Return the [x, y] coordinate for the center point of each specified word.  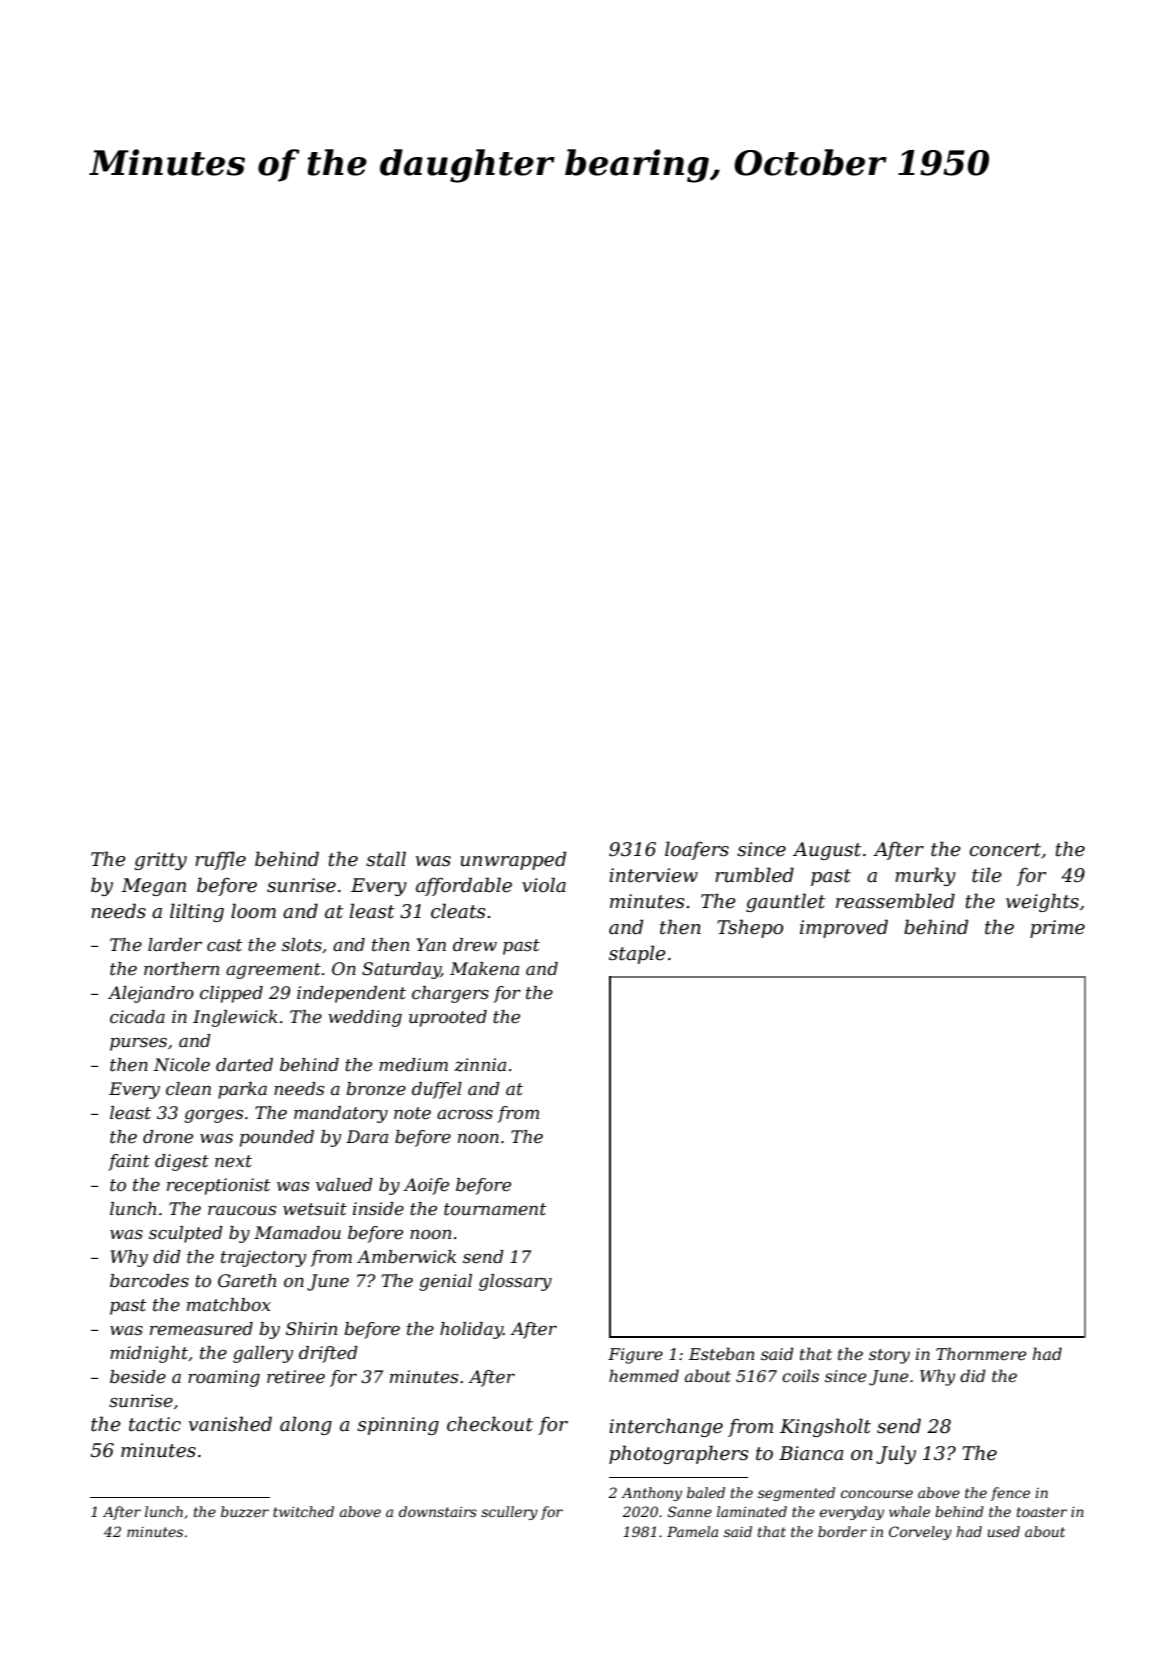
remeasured [201, 1329]
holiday [471, 1330]
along [306, 1425]
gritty [160, 861]
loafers [697, 850]
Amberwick [406, 1257]
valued [344, 1185]
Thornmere [981, 1353]
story [889, 1356]
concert [1005, 850]
